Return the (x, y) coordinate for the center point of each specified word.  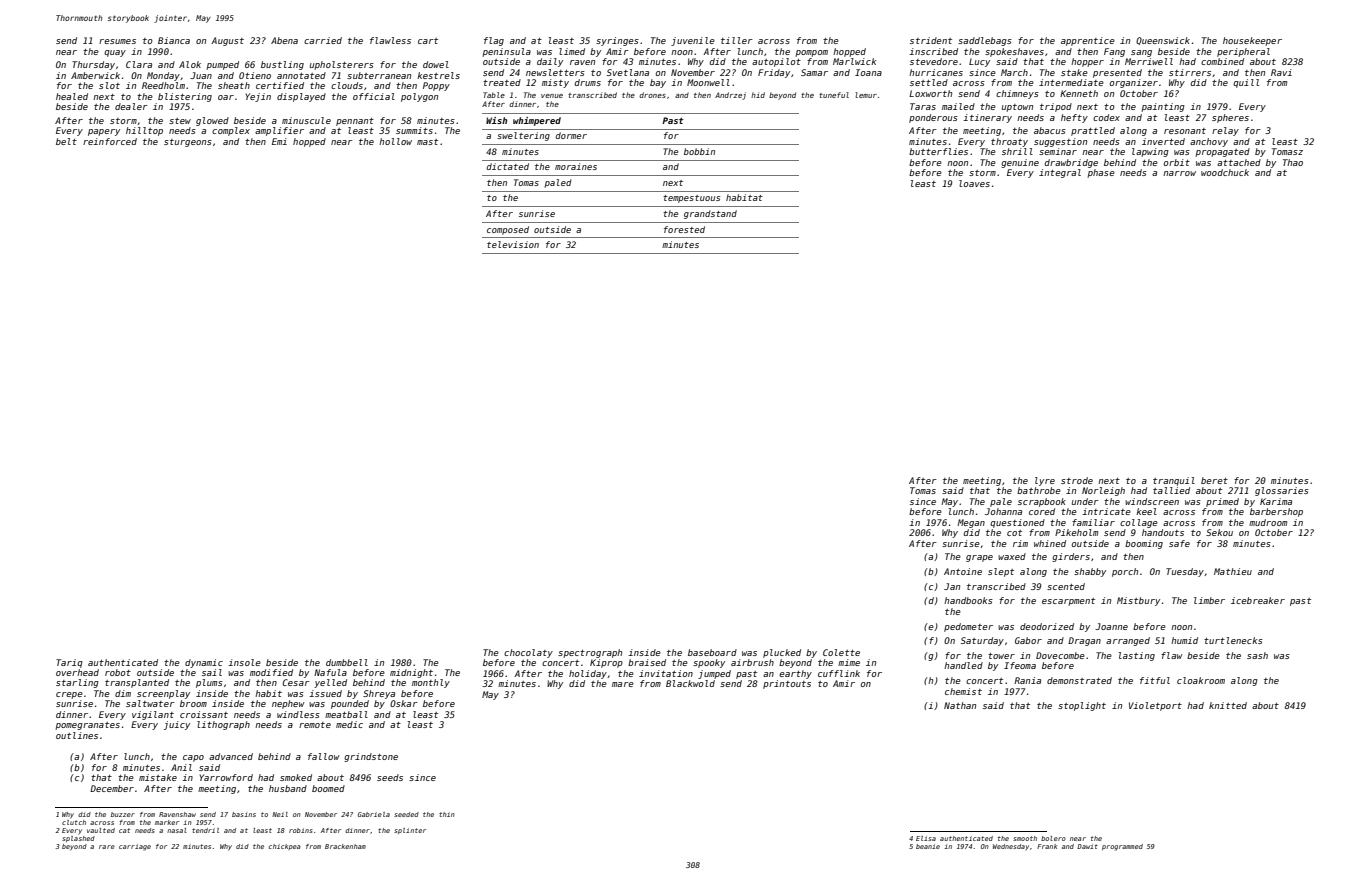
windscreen (1152, 501)
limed (572, 51)
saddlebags (985, 41)
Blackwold (690, 683)
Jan (952, 586)
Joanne (1111, 626)
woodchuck (1225, 172)
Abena (284, 40)
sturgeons (188, 143)
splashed (78, 839)
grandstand (710, 214)
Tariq (69, 663)
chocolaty (528, 653)
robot (118, 672)
